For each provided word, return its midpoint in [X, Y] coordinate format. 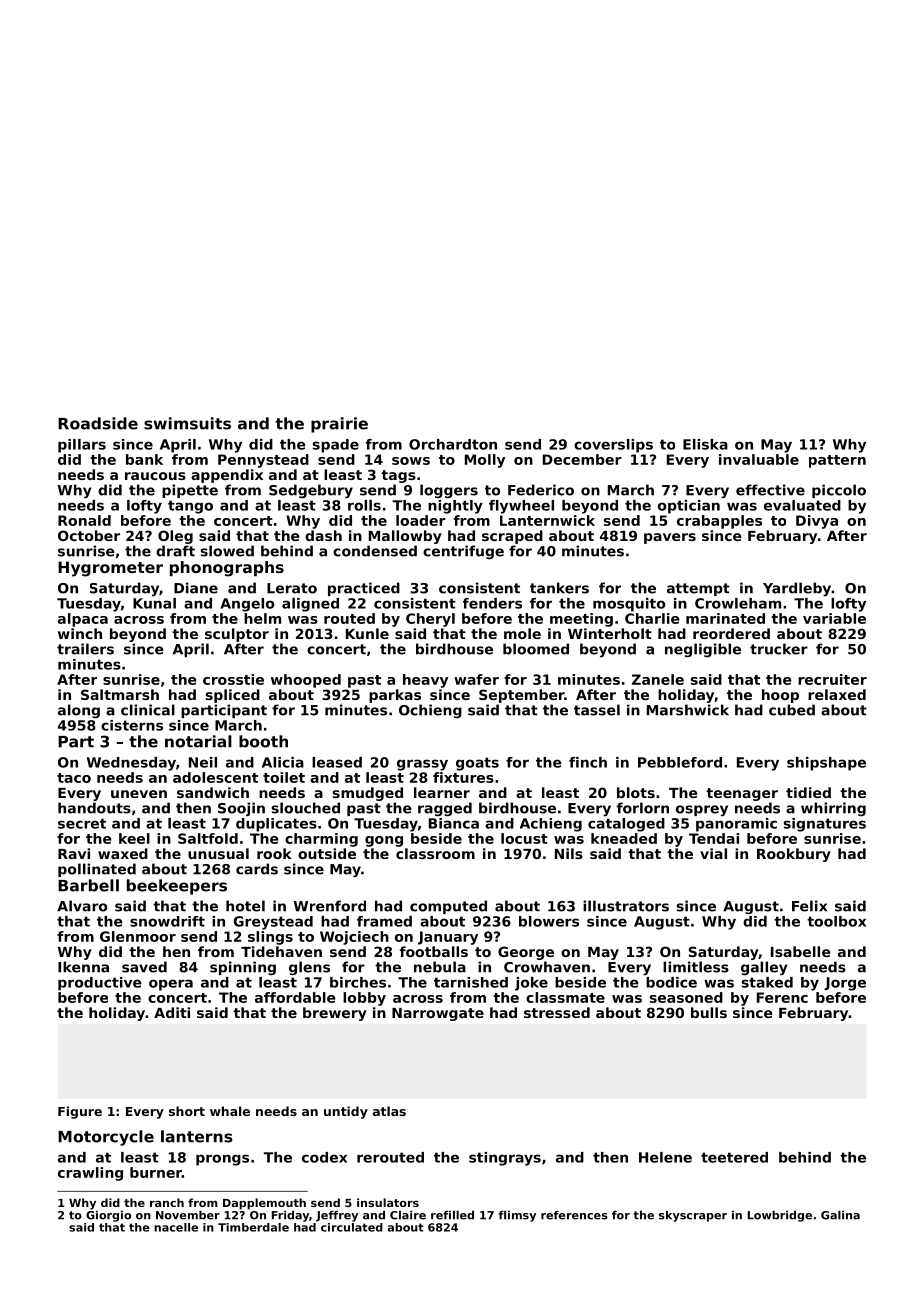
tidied [808, 792]
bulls [709, 1012]
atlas [389, 1111]
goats [477, 764]
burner [156, 1172]
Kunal [154, 603]
